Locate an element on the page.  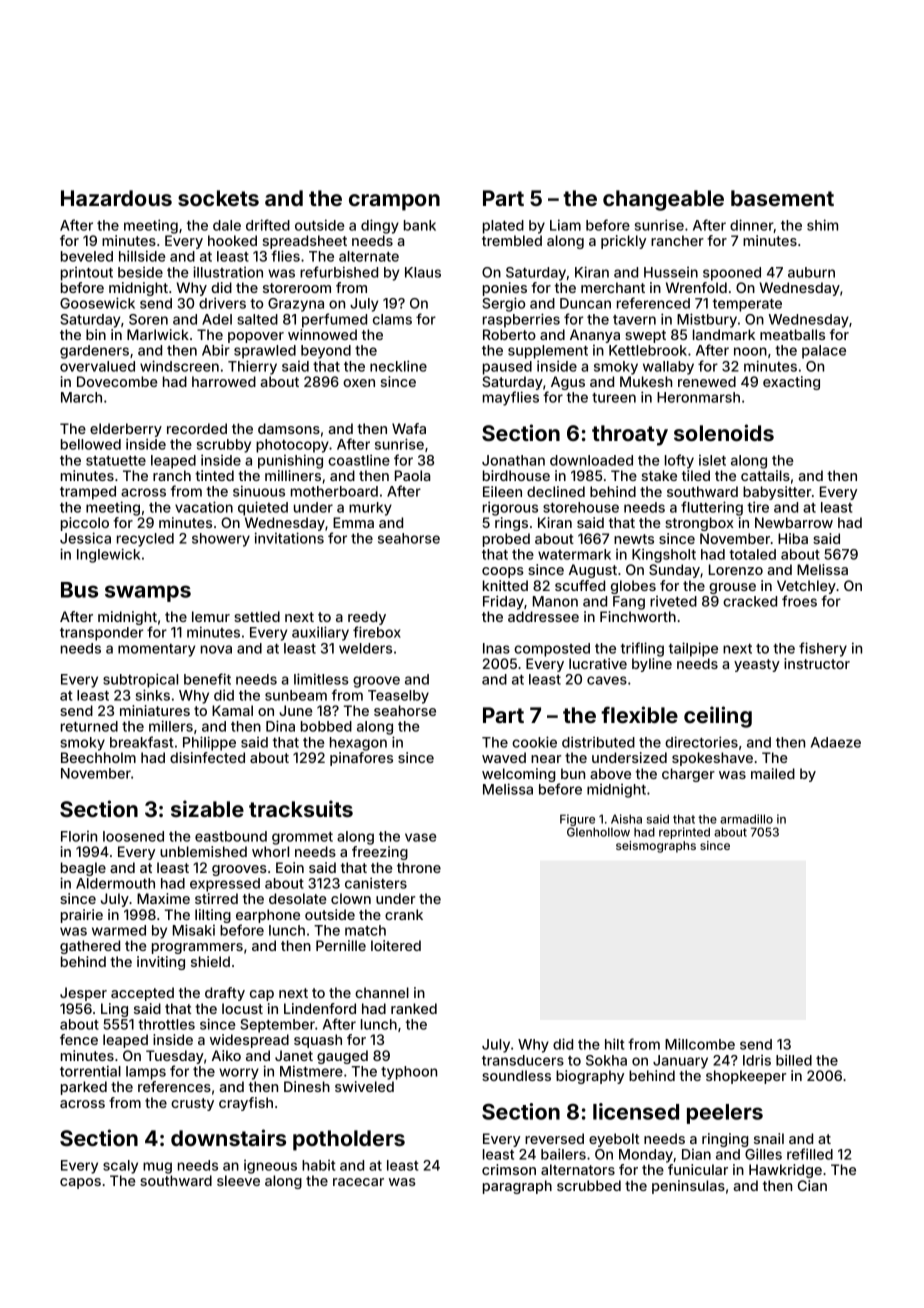
capos is located at coordinates (80, 1183).
